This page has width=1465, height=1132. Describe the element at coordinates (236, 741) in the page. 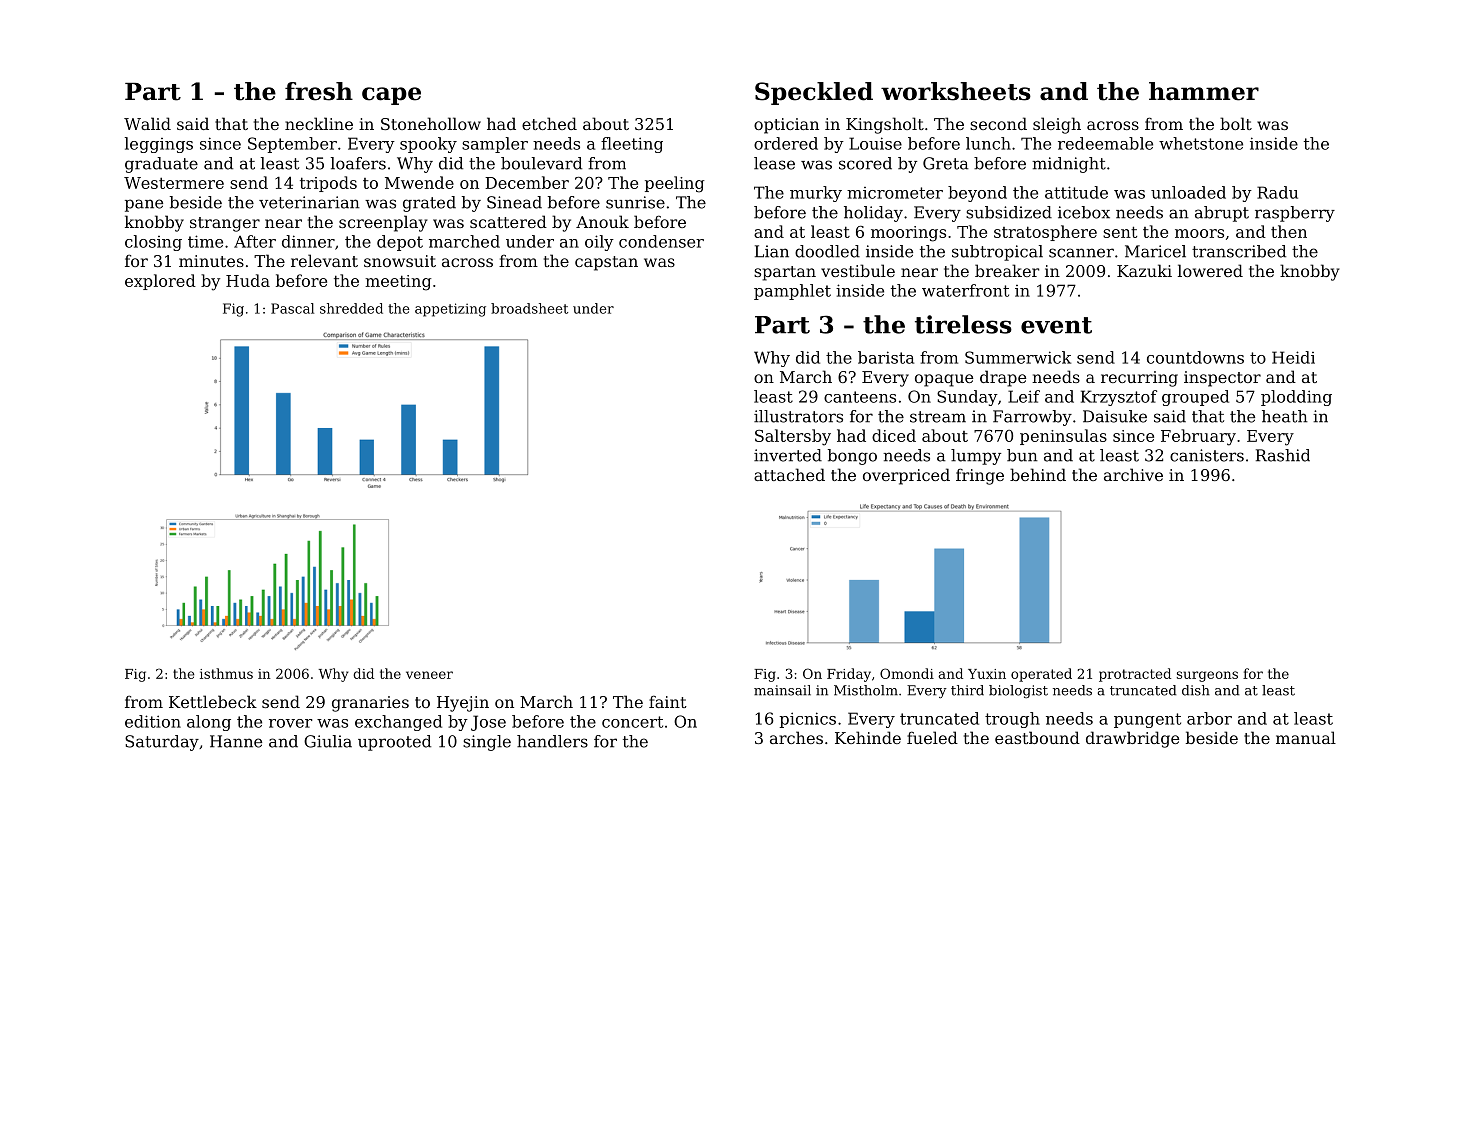

I see `Hanne` at that location.
